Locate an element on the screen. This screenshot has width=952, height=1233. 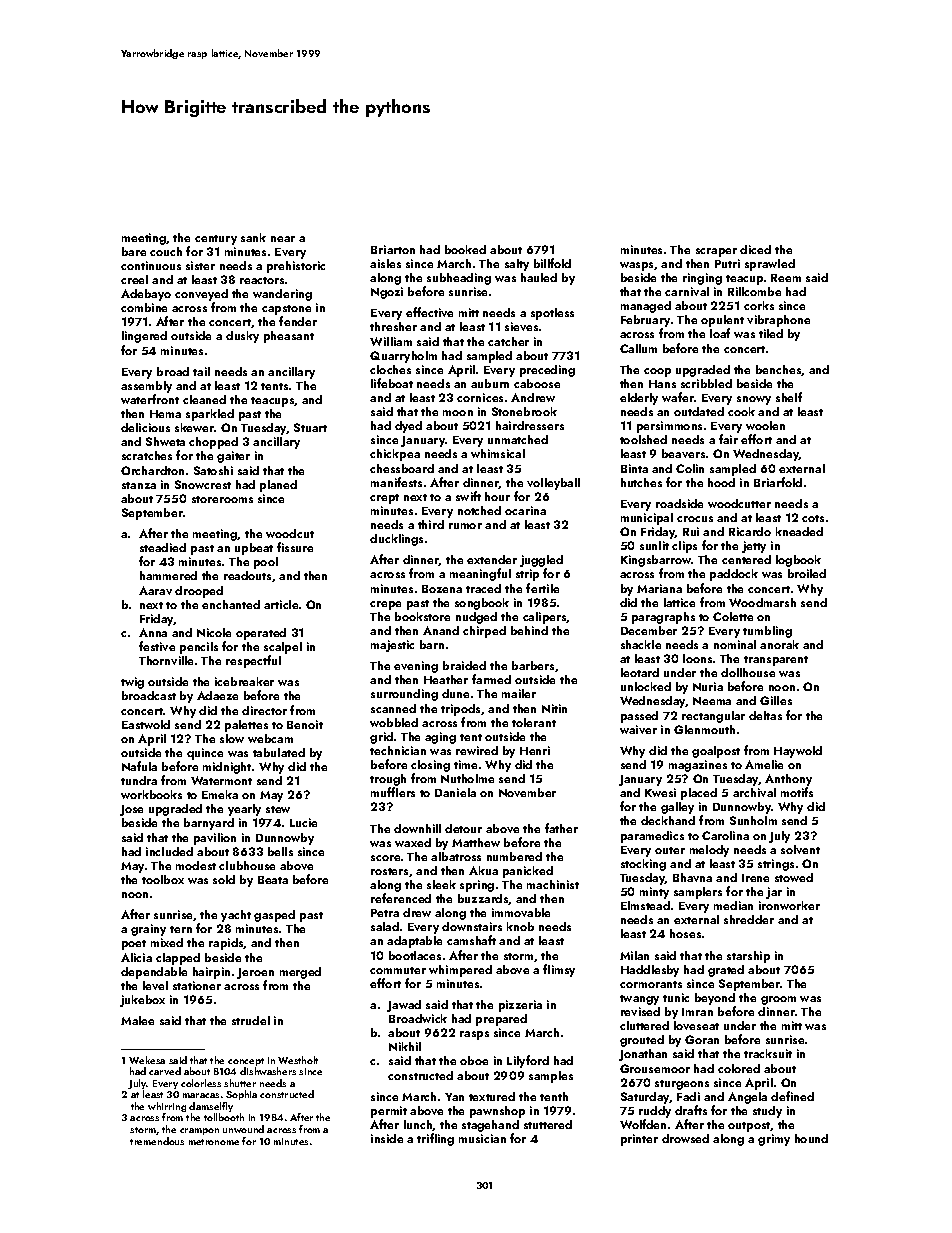
aisles is located at coordinates (385, 263).
